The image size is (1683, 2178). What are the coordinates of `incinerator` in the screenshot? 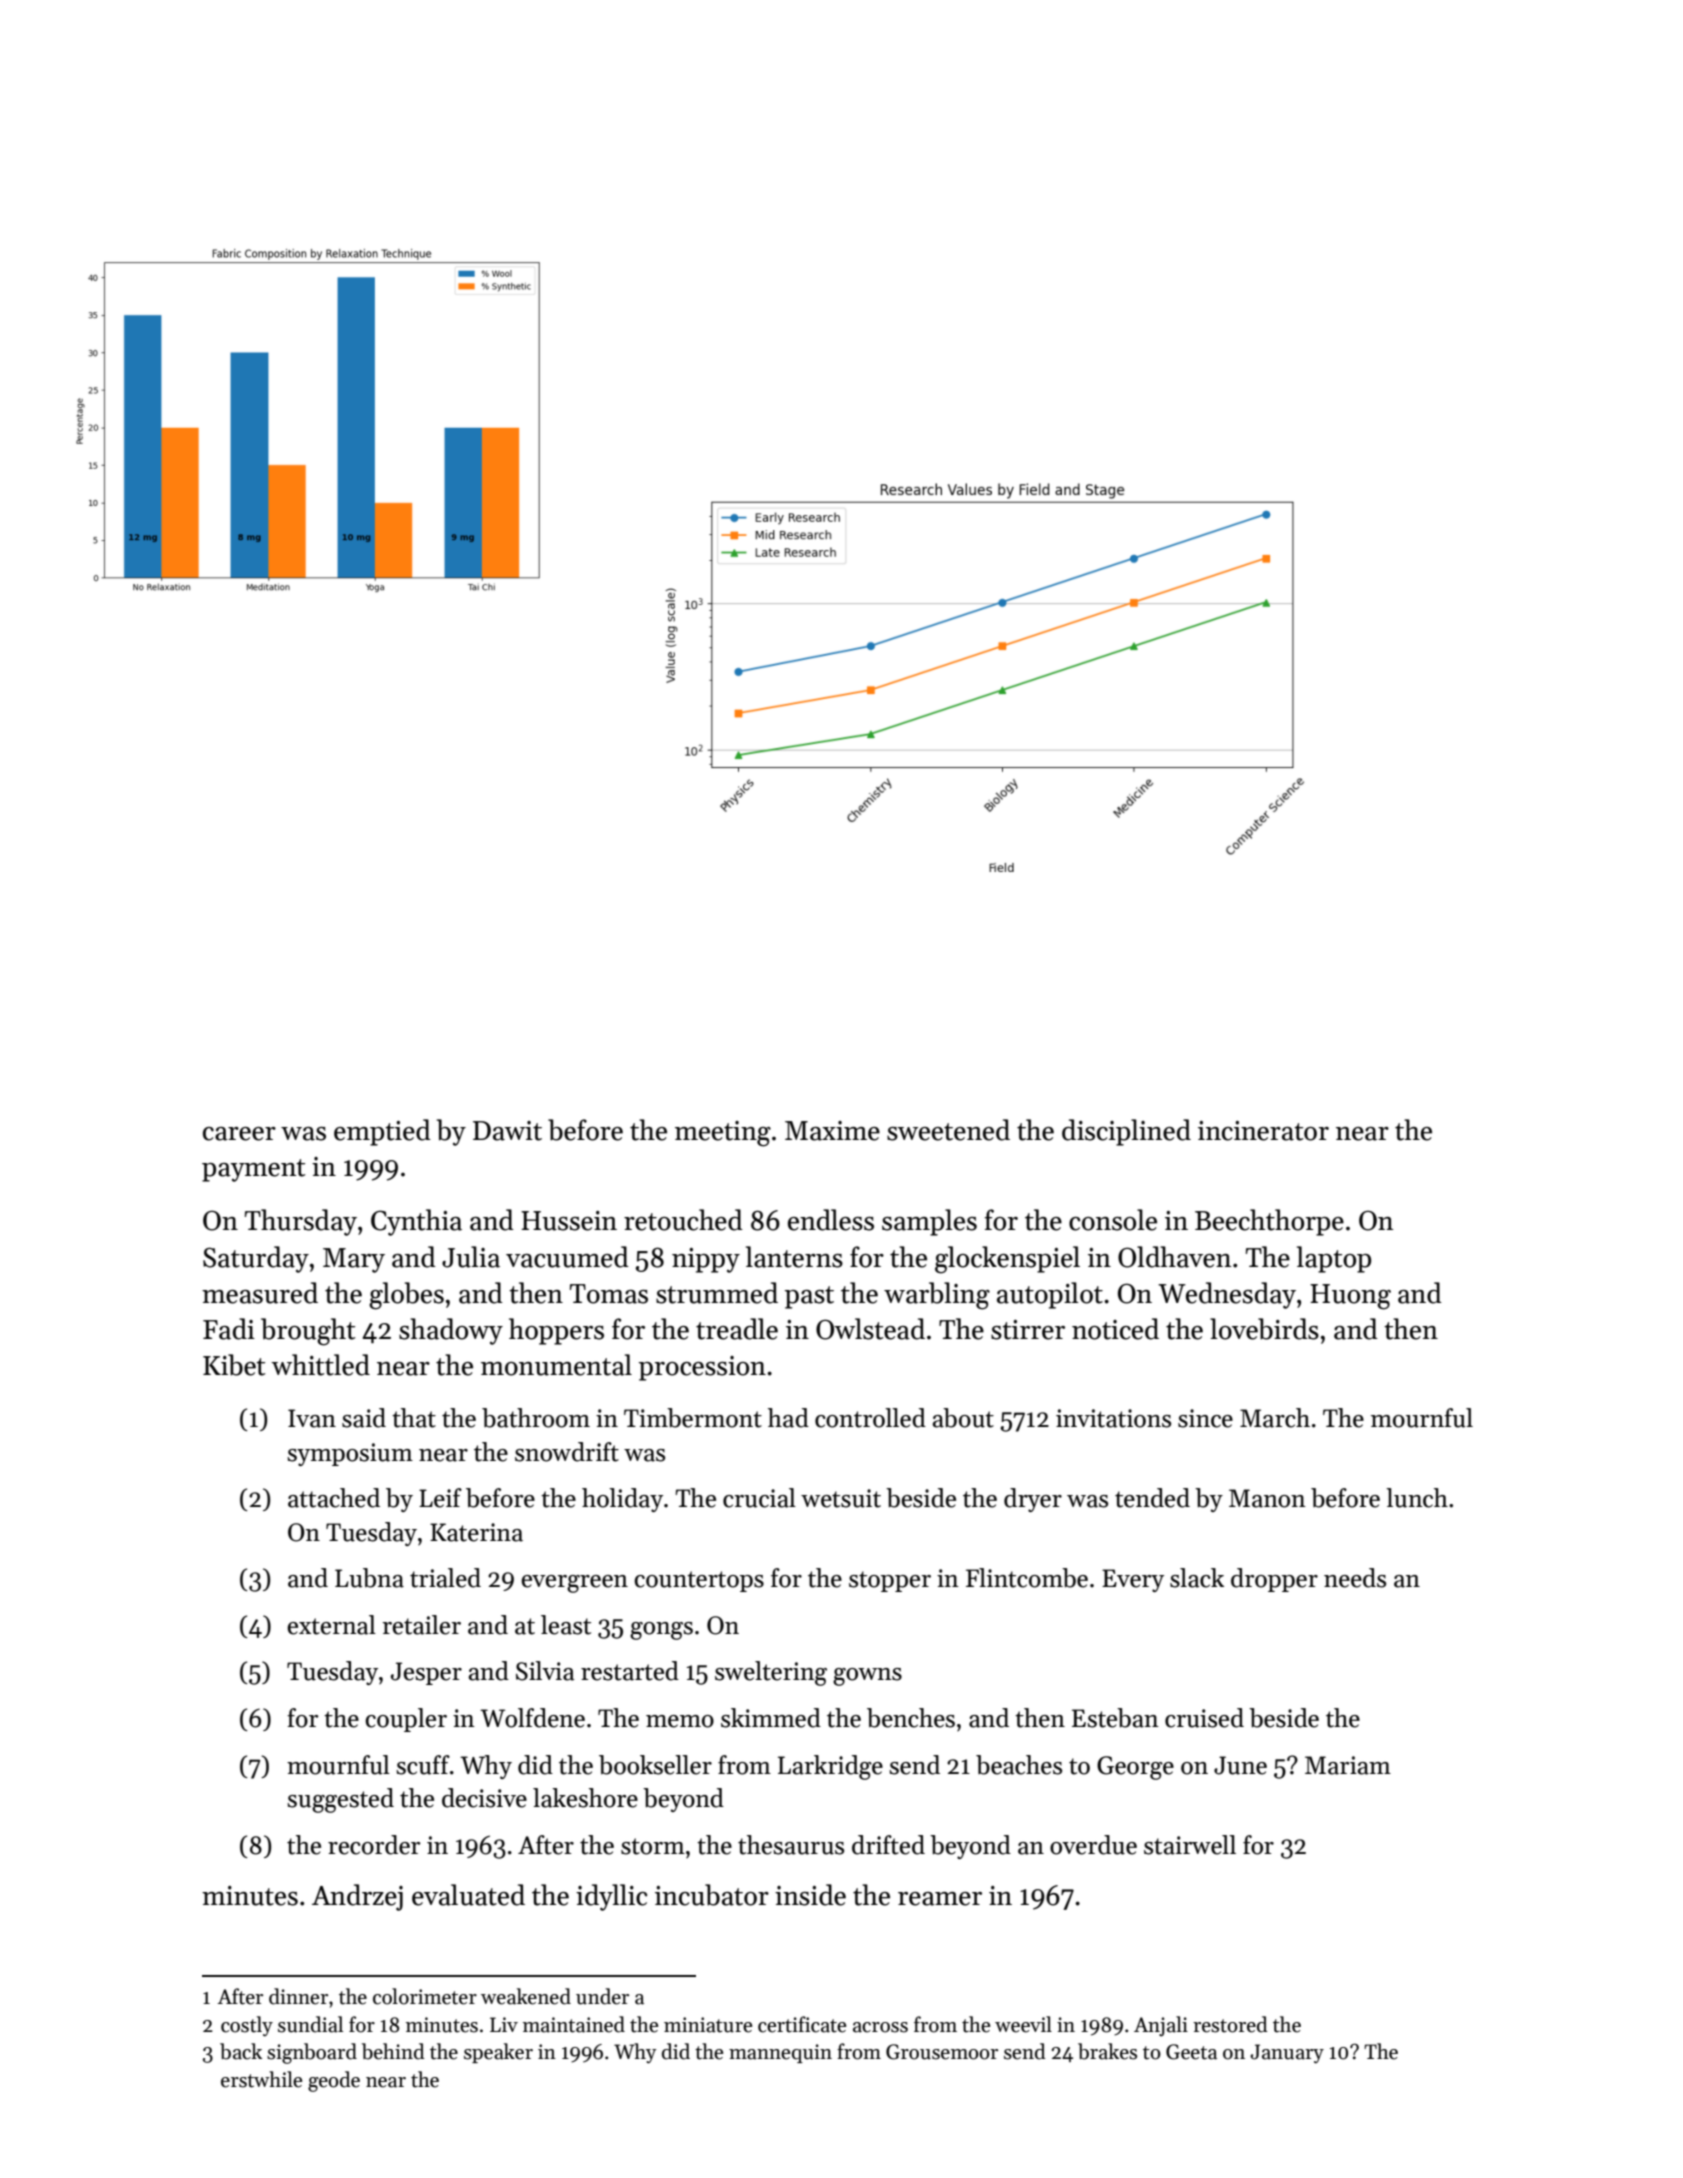 It's located at (1263, 1131).
